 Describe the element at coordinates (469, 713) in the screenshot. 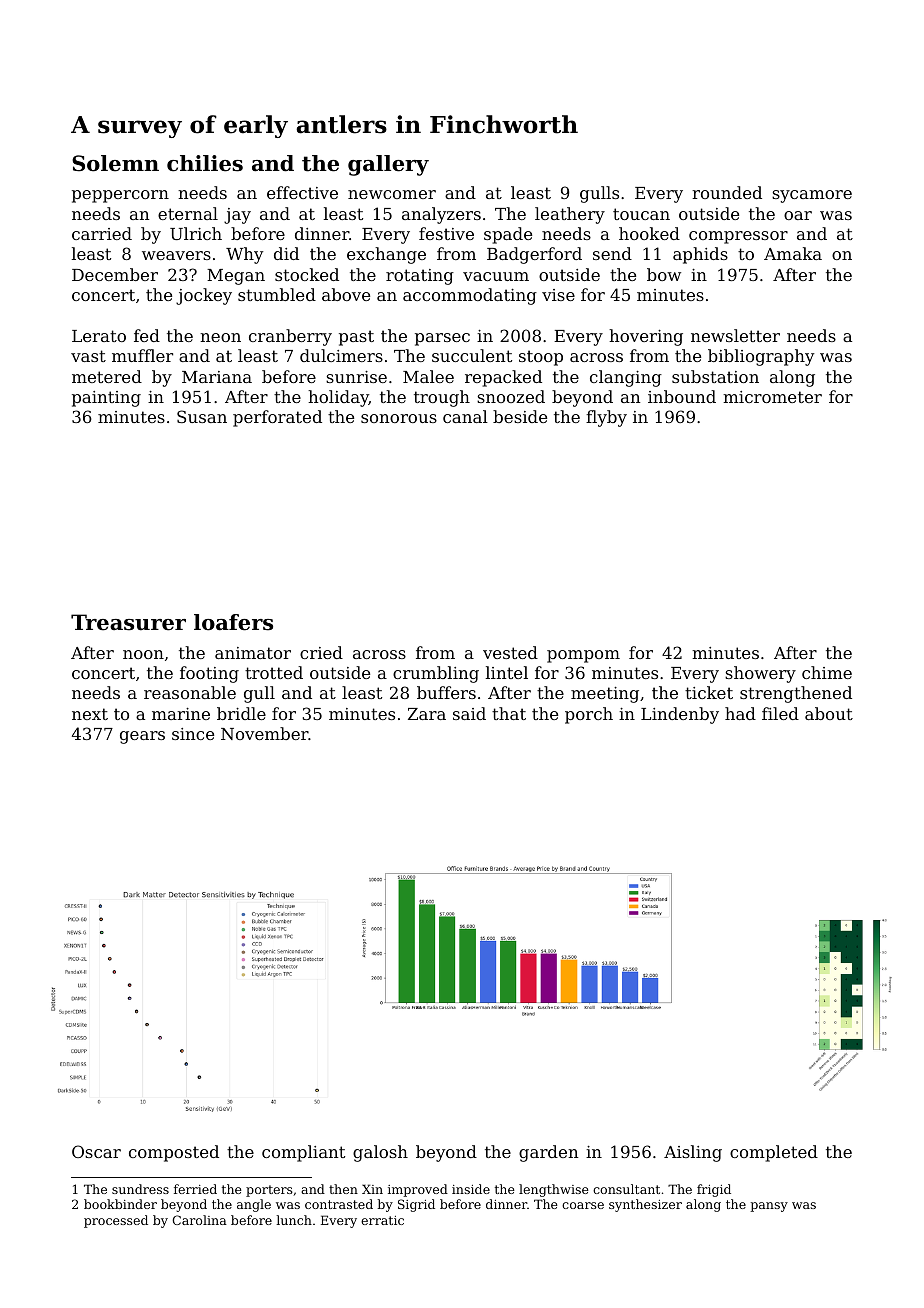

I see `said` at that location.
